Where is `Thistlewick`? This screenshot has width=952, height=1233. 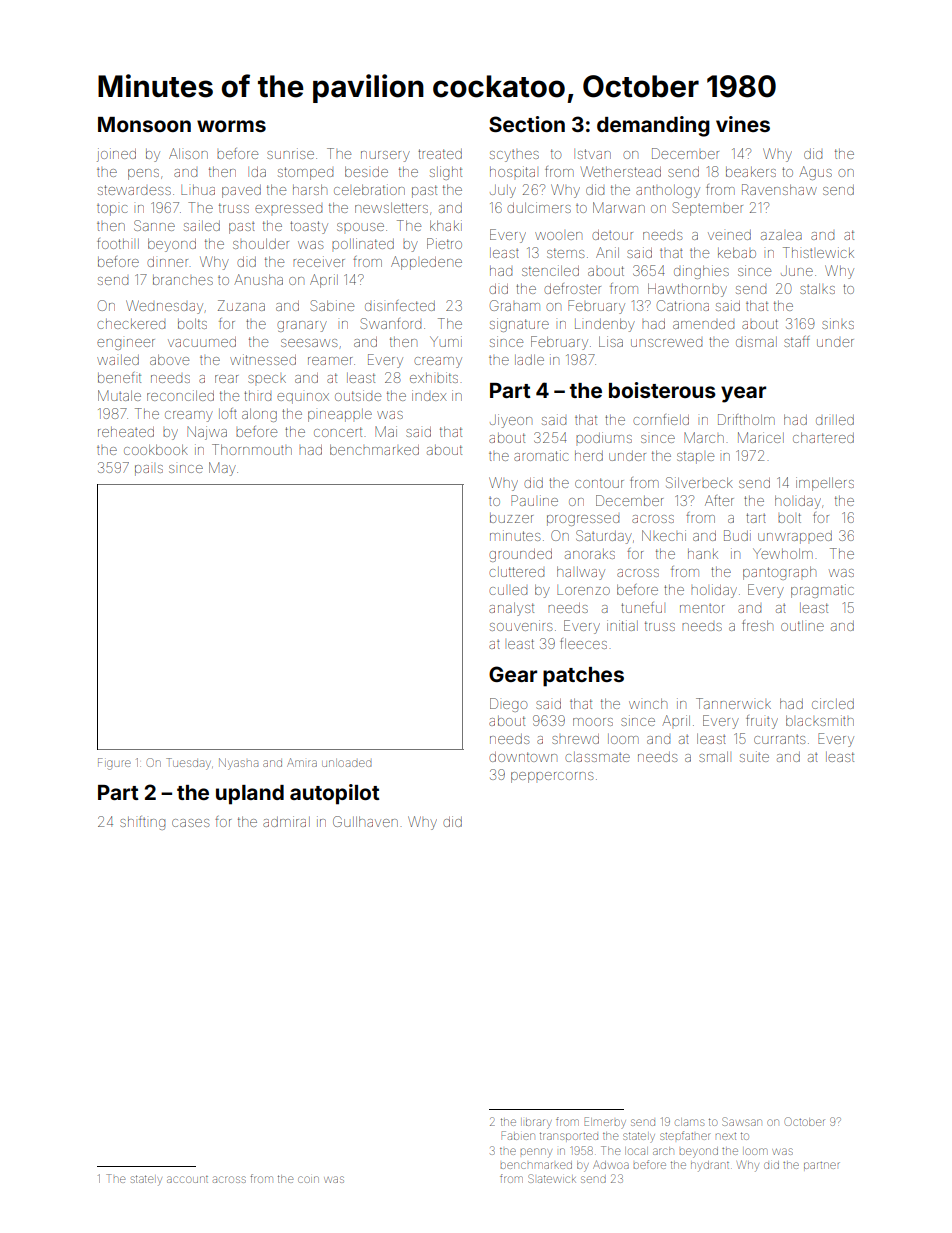
Thistlewick is located at coordinates (818, 252).
